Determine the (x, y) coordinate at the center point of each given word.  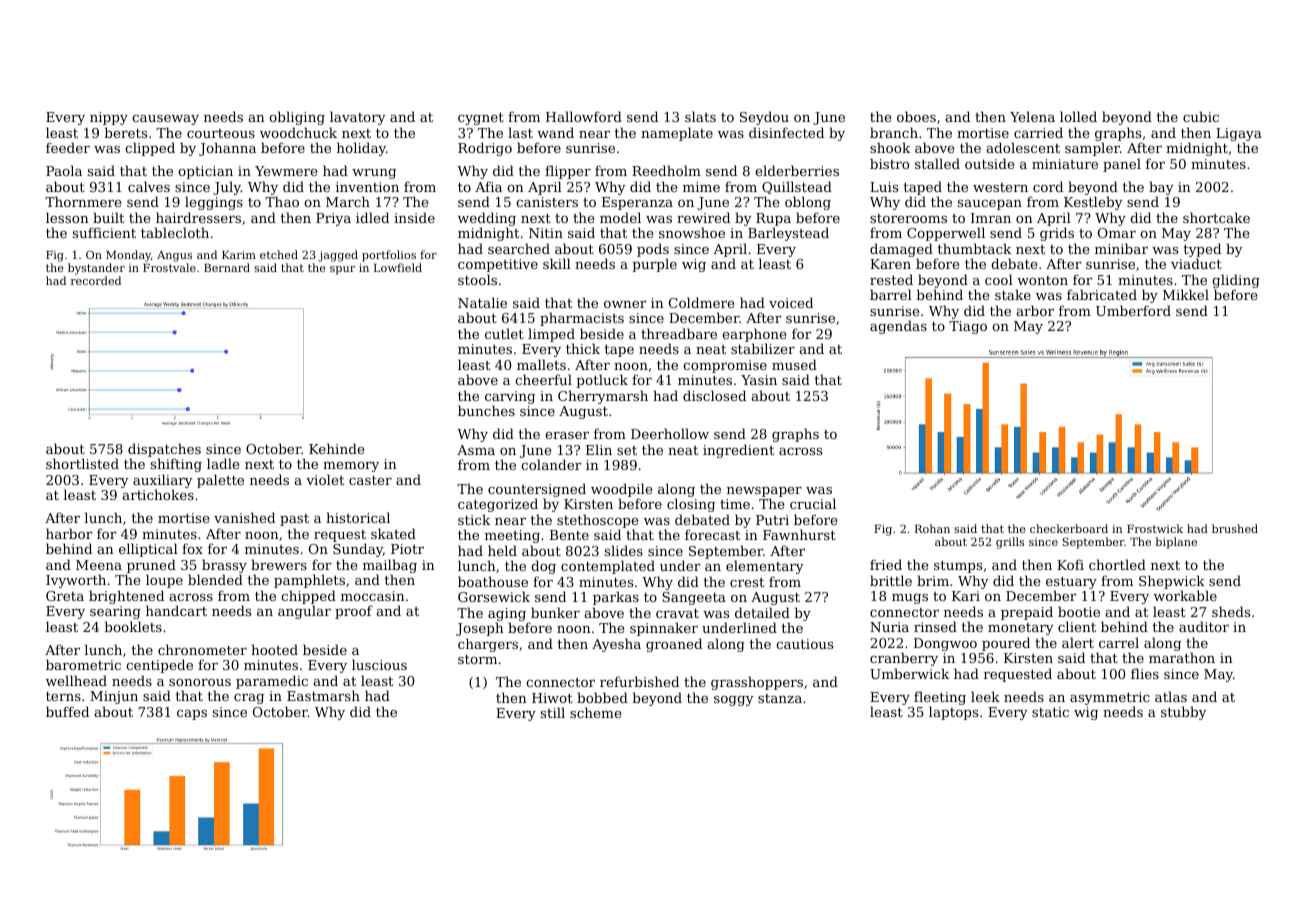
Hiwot (552, 698)
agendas (898, 327)
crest (747, 582)
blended (215, 579)
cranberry (904, 659)
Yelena (1032, 116)
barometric (83, 664)
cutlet (504, 333)
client (1077, 626)
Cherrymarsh (603, 397)
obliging (297, 118)
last (520, 132)
